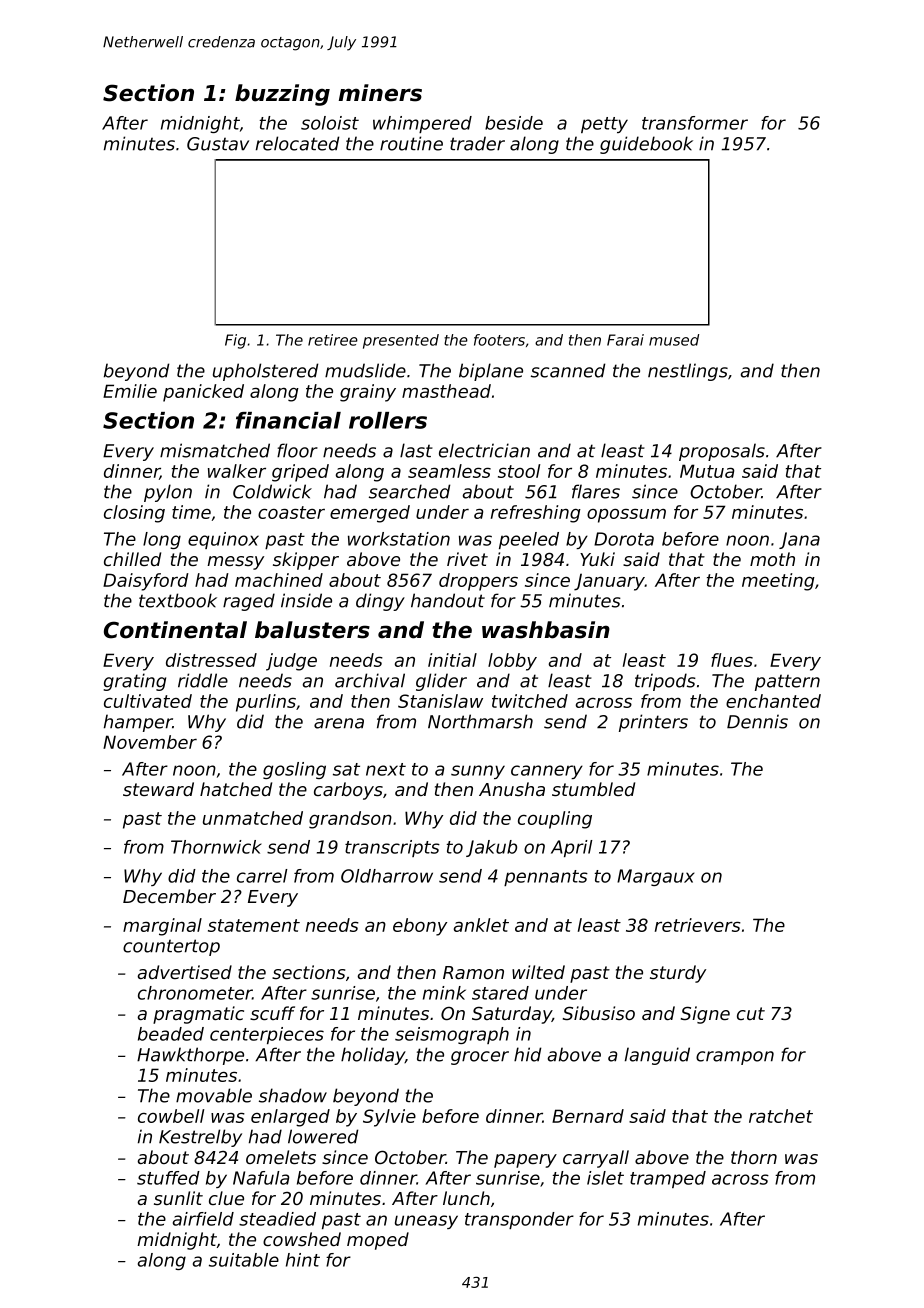 The image size is (924, 1308). Describe the element at coordinates (218, 144) in the image. I see `Gustav` at that location.
